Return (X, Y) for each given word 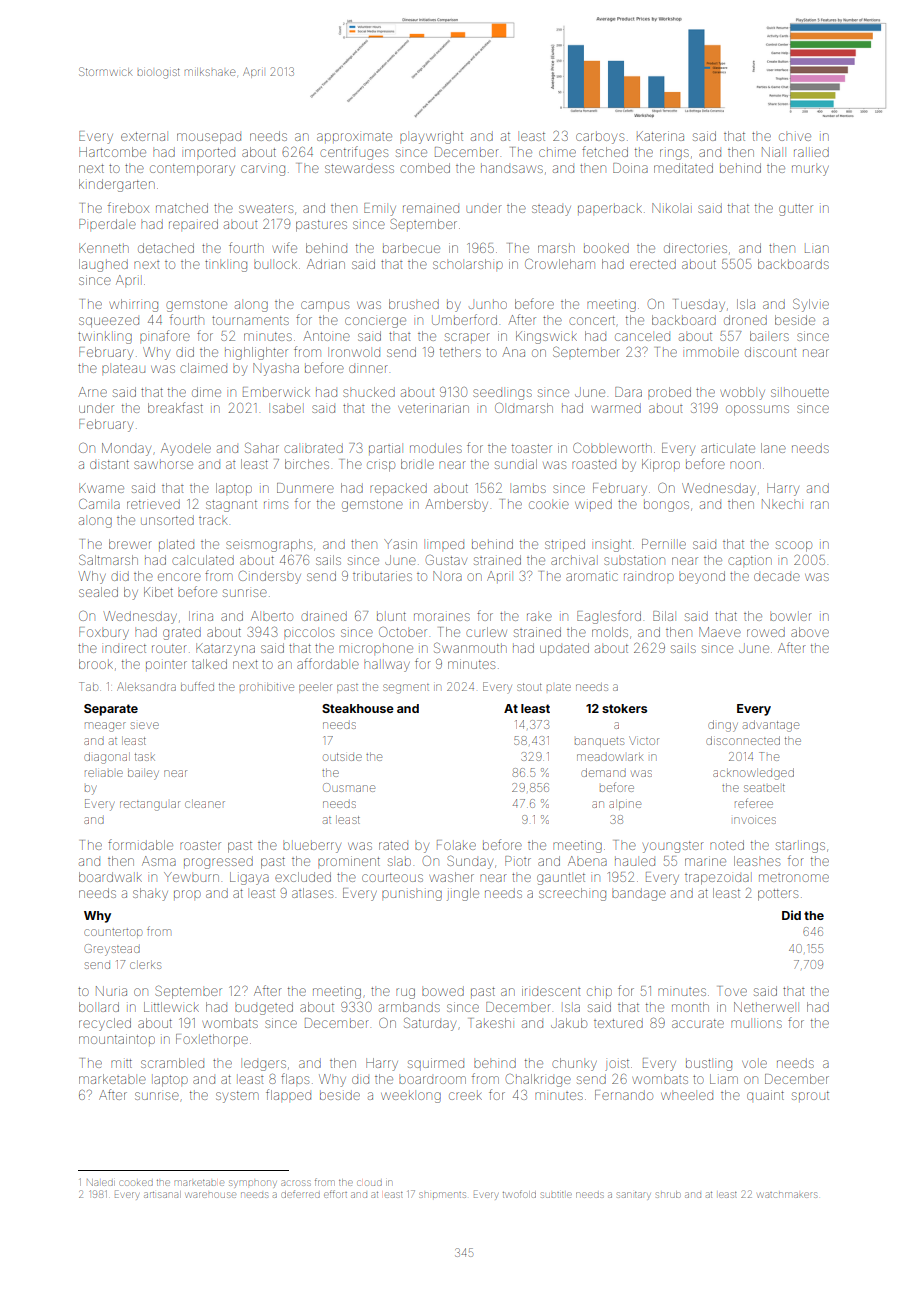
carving (263, 170)
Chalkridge (538, 1080)
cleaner (205, 804)
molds (610, 632)
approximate (354, 137)
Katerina (660, 136)
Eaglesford (609, 617)
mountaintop (117, 1039)
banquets (599, 742)
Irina (201, 616)
